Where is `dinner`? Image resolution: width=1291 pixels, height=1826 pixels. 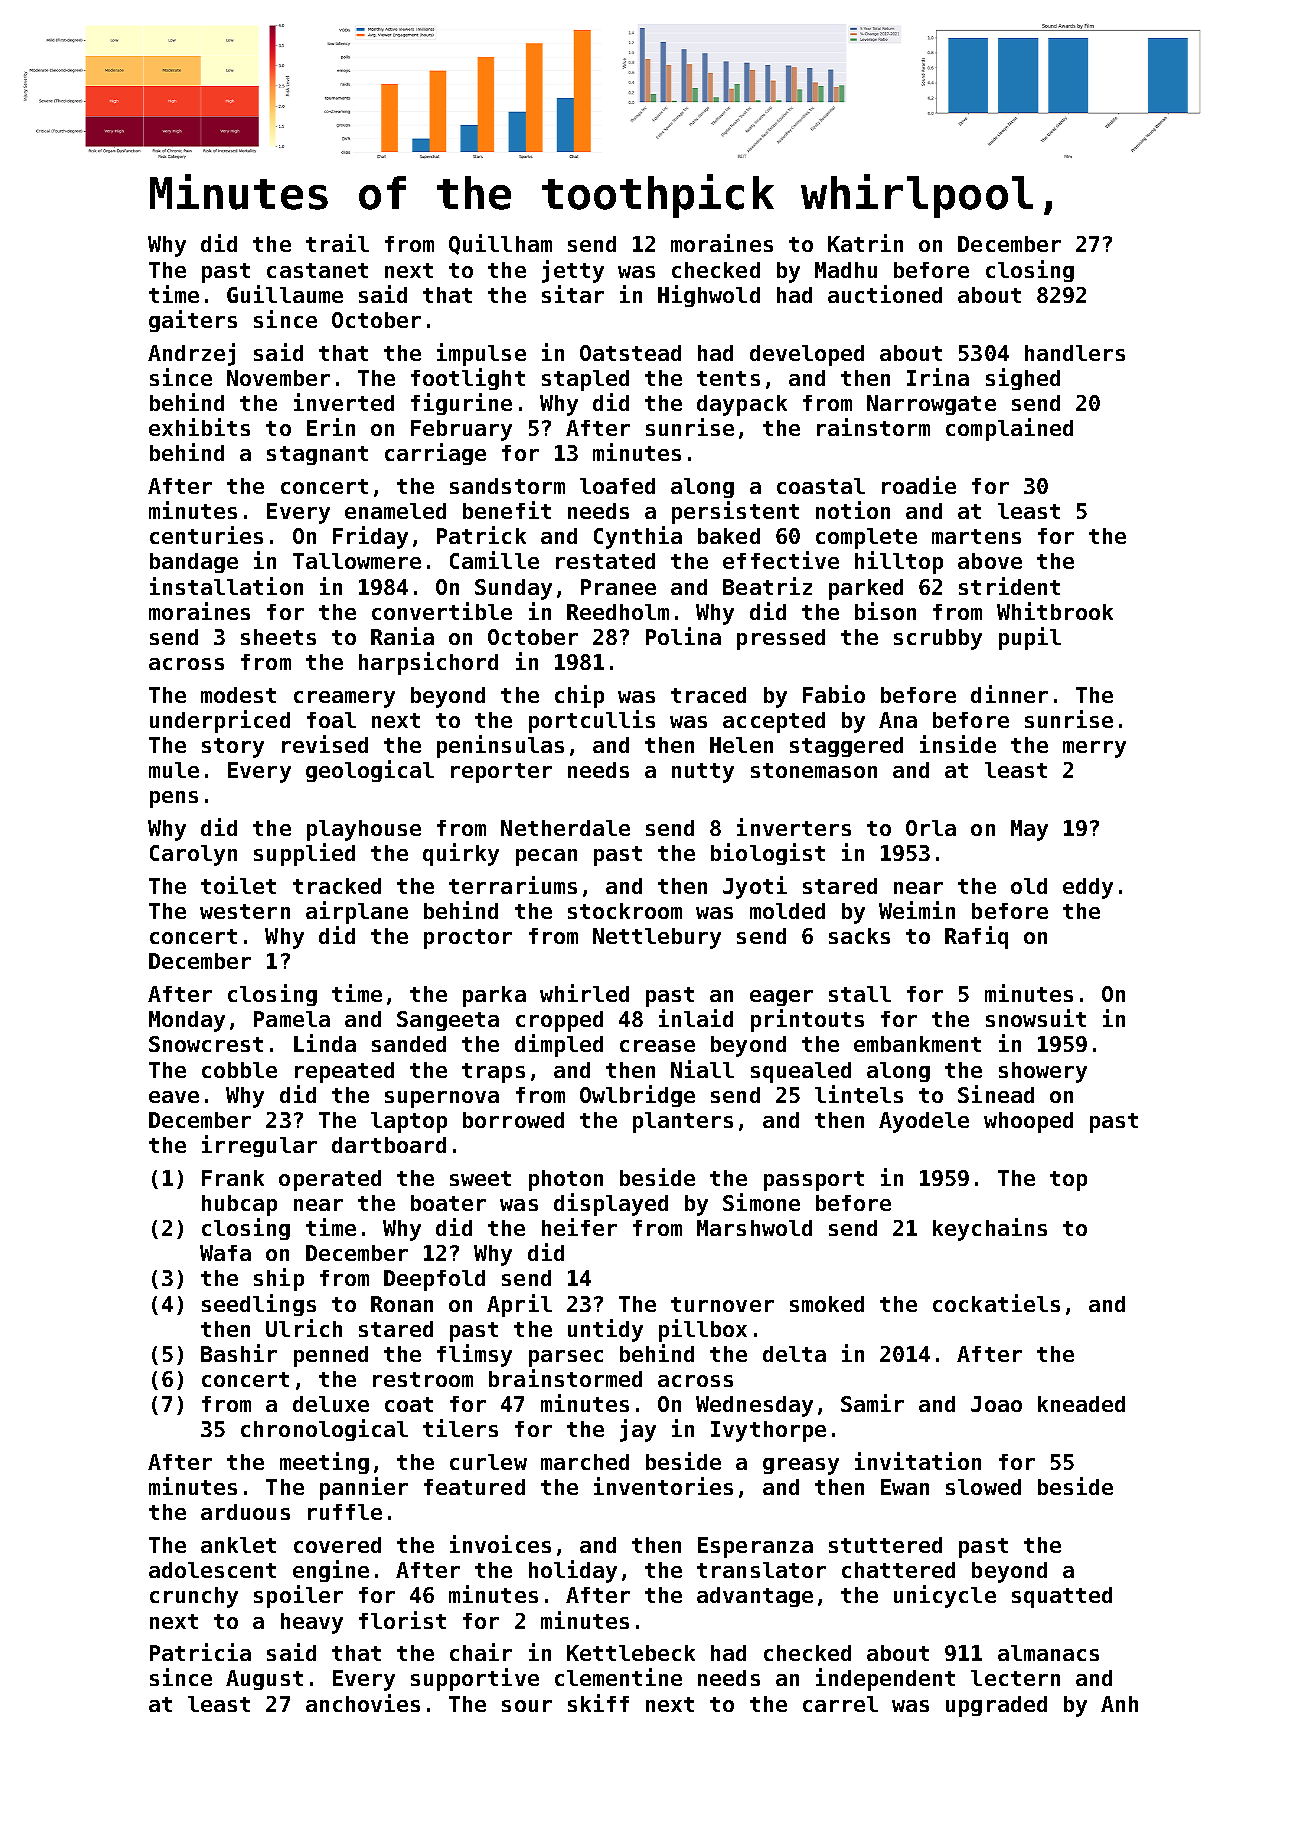
dinner is located at coordinates (1009, 694).
